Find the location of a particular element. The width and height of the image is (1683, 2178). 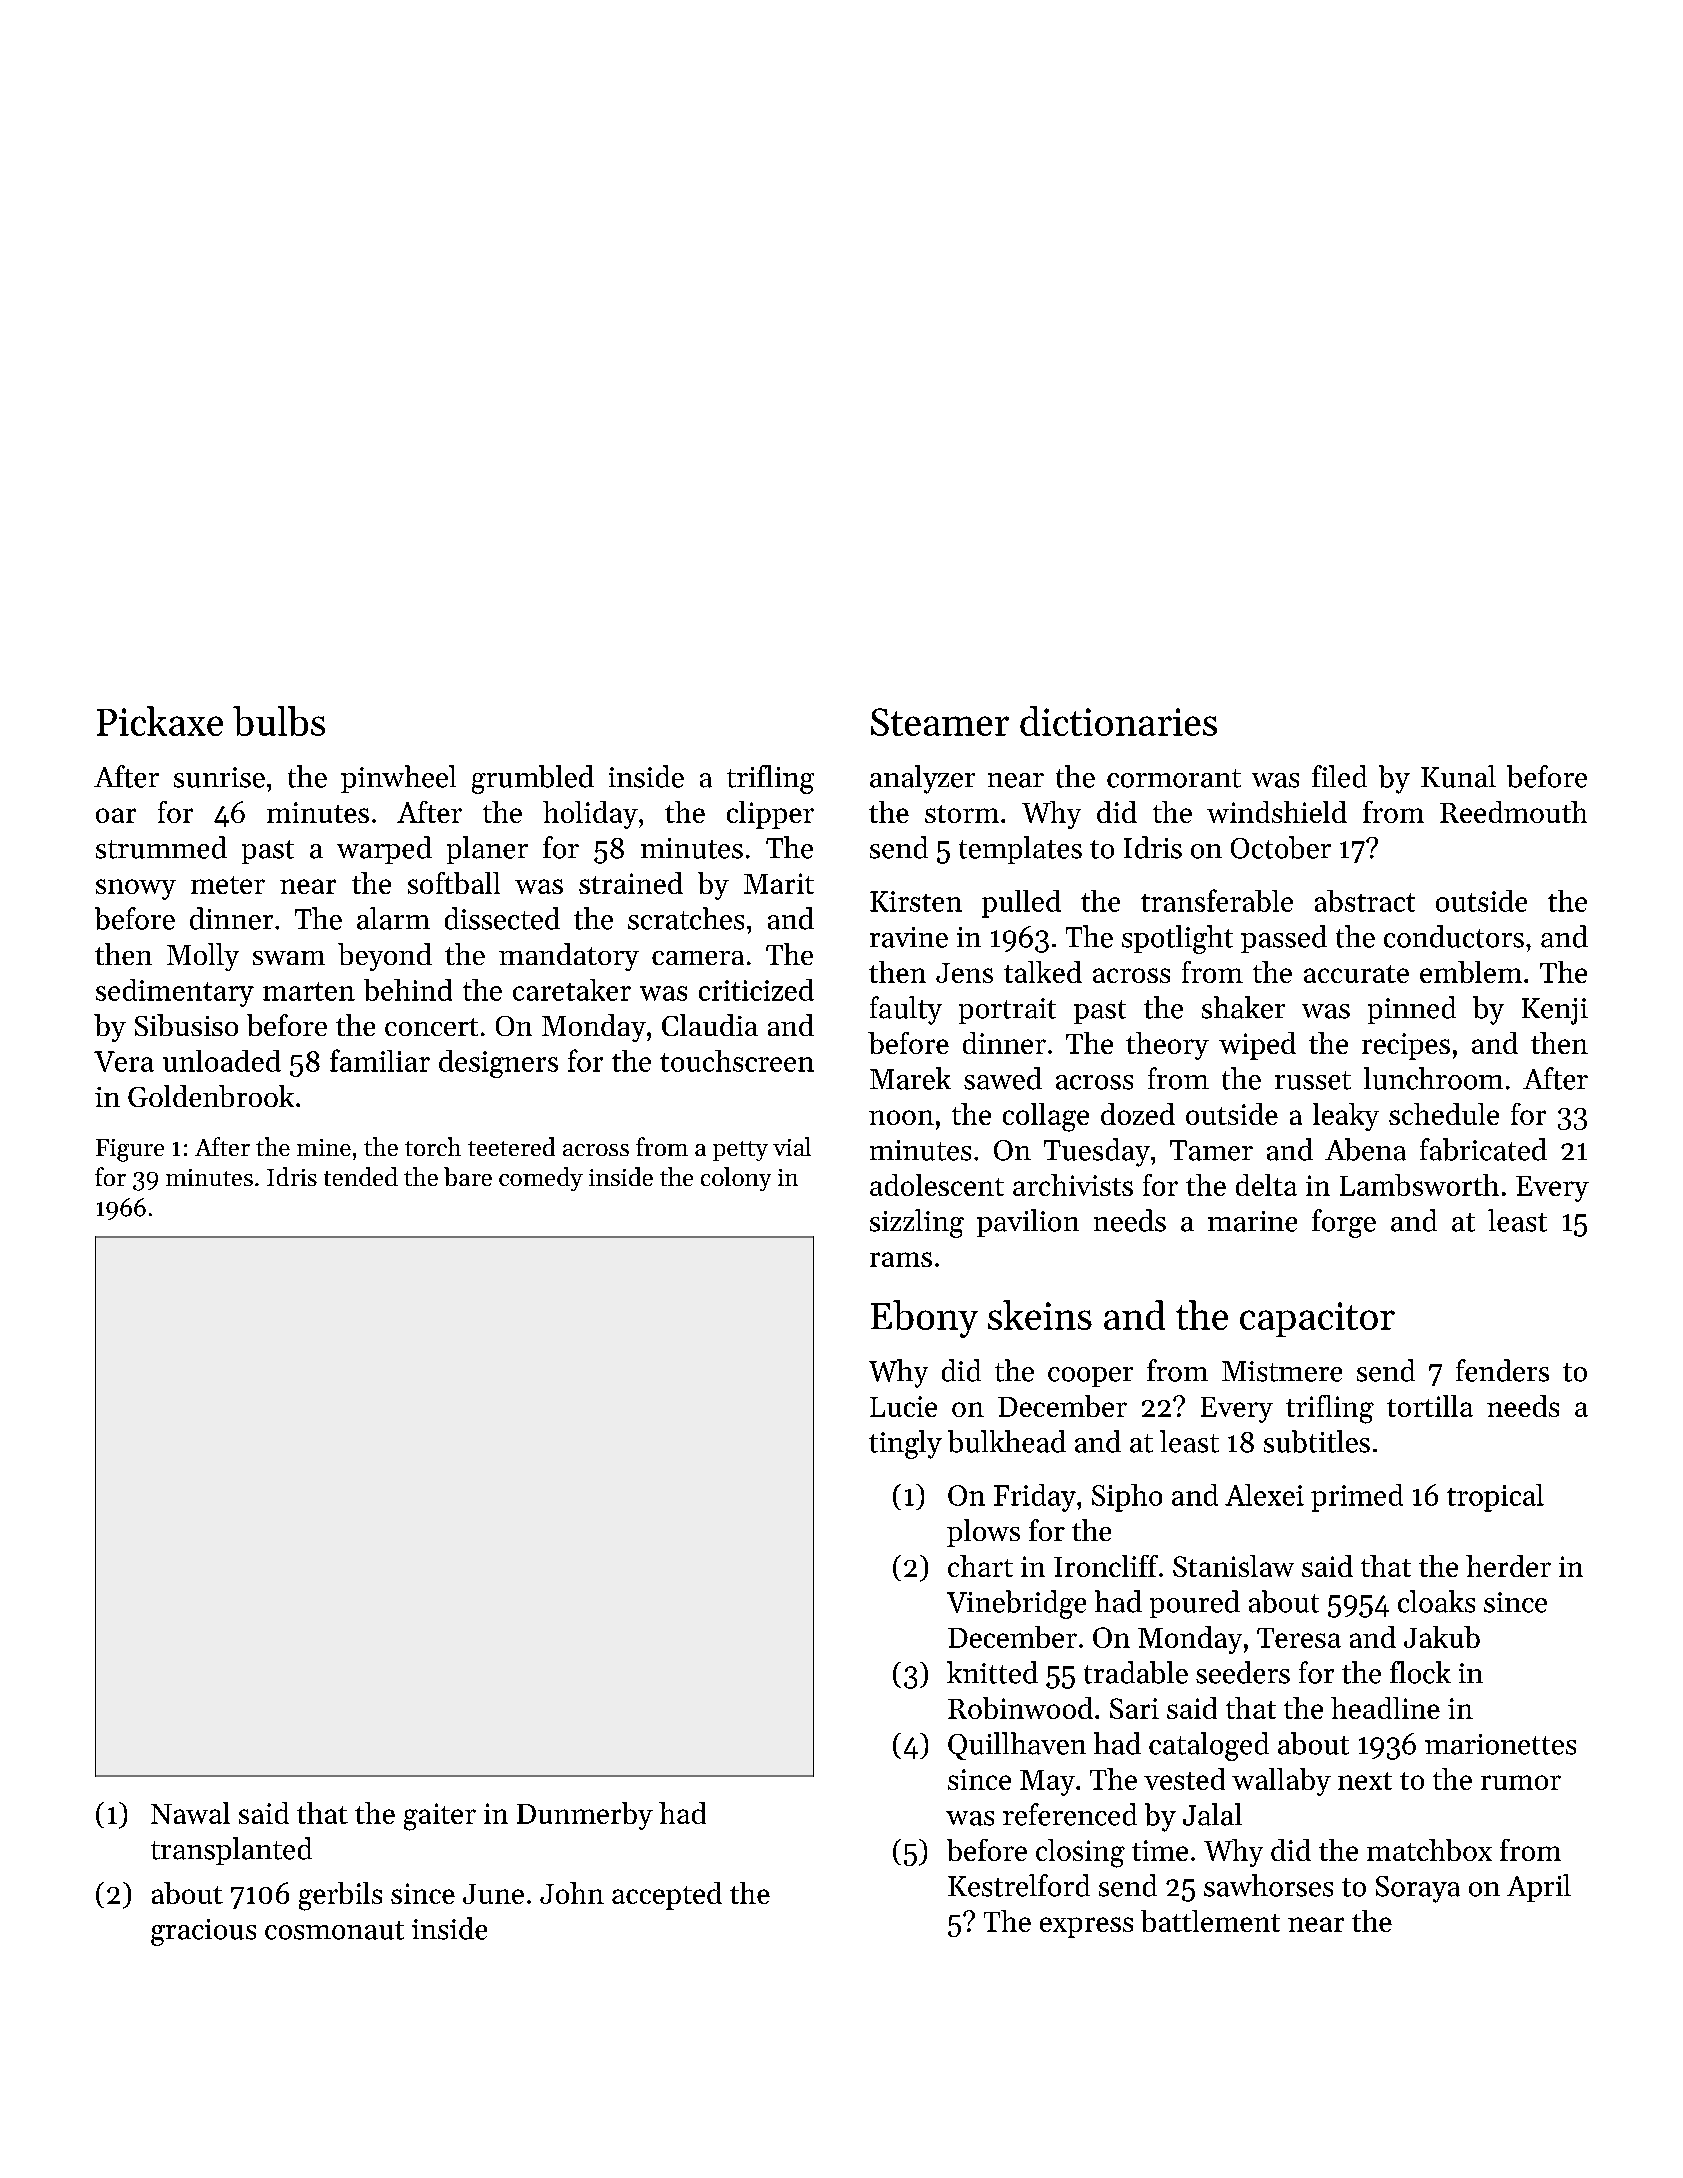

April is located at coordinates (1539, 1888).
